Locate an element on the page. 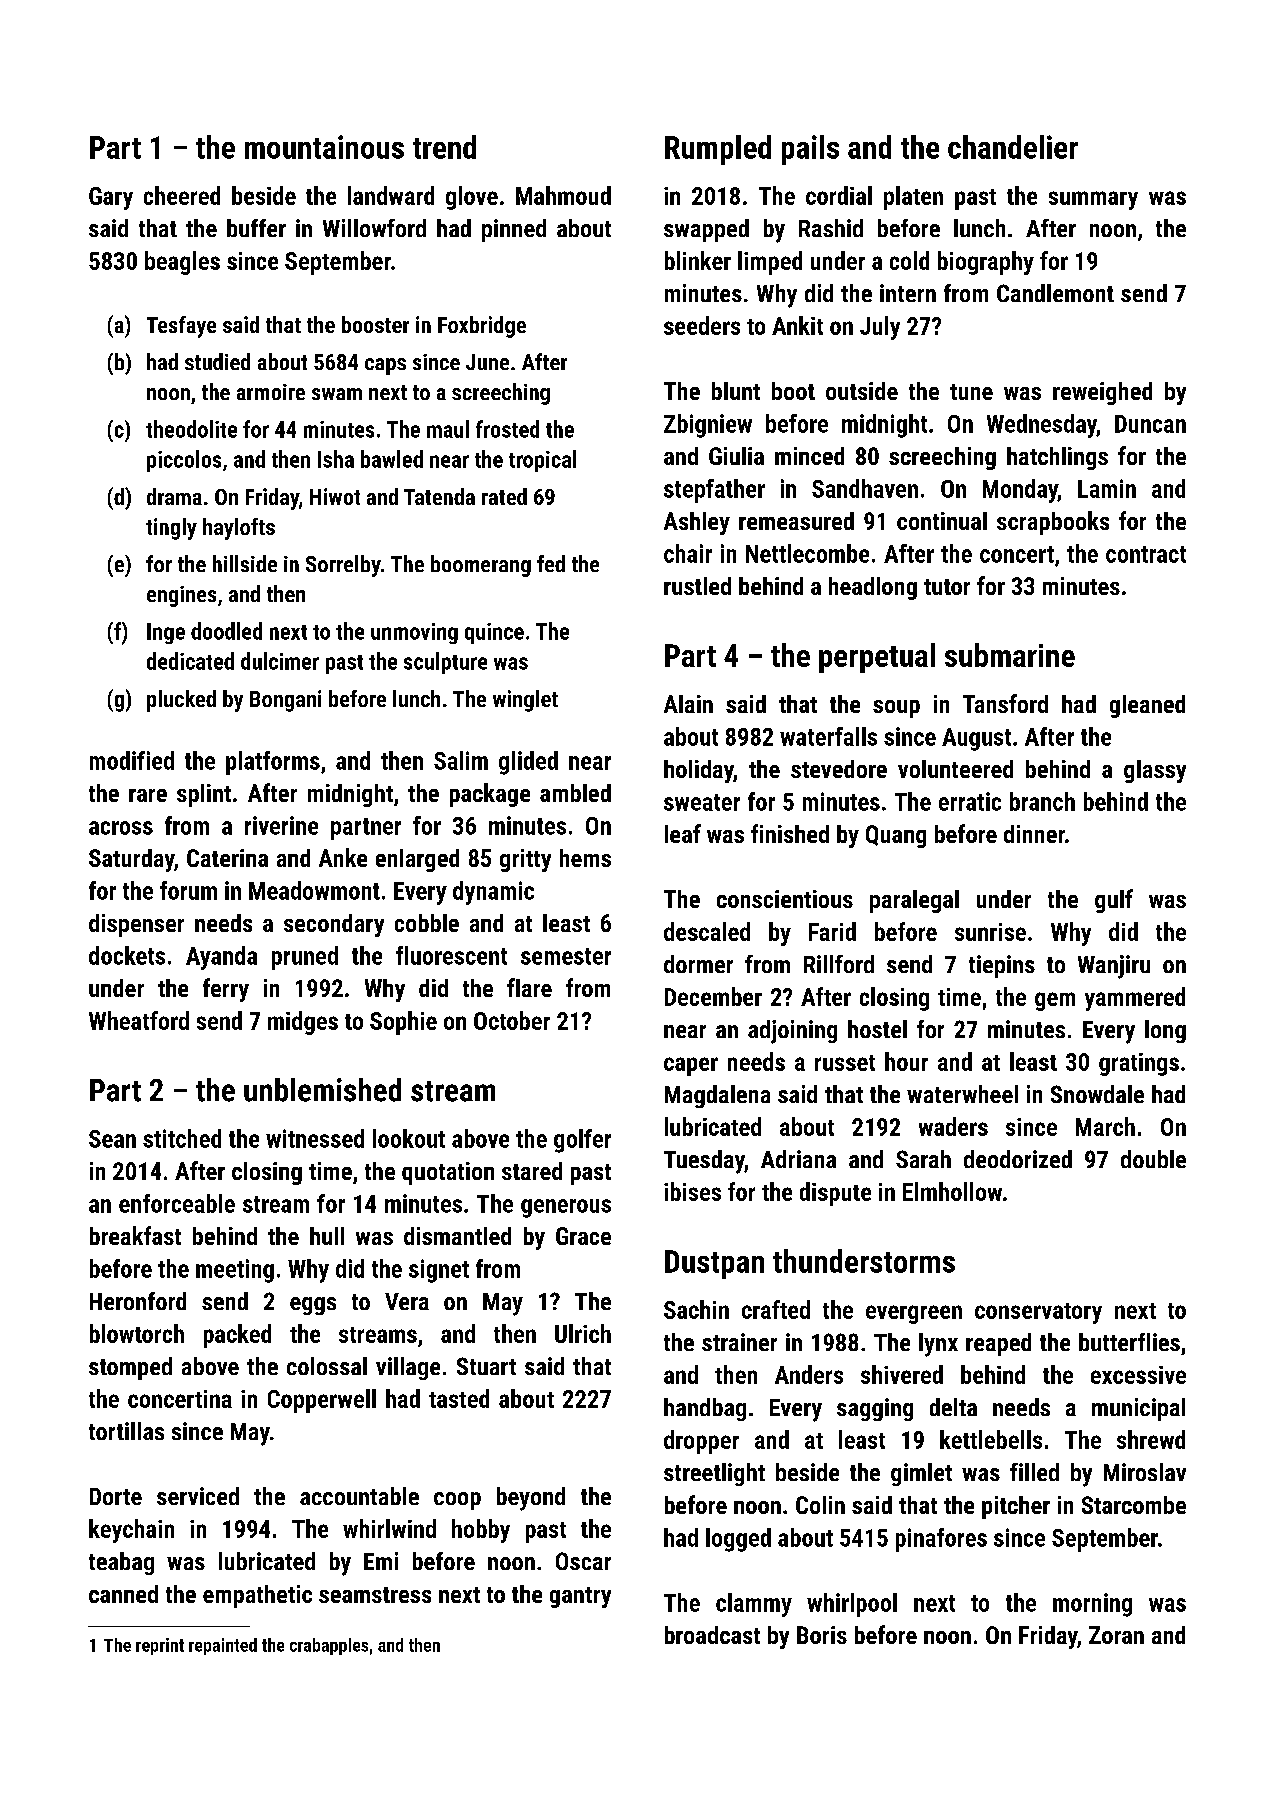 This page has width=1275, height=1804. modified is located at coordinates (132, 760).
